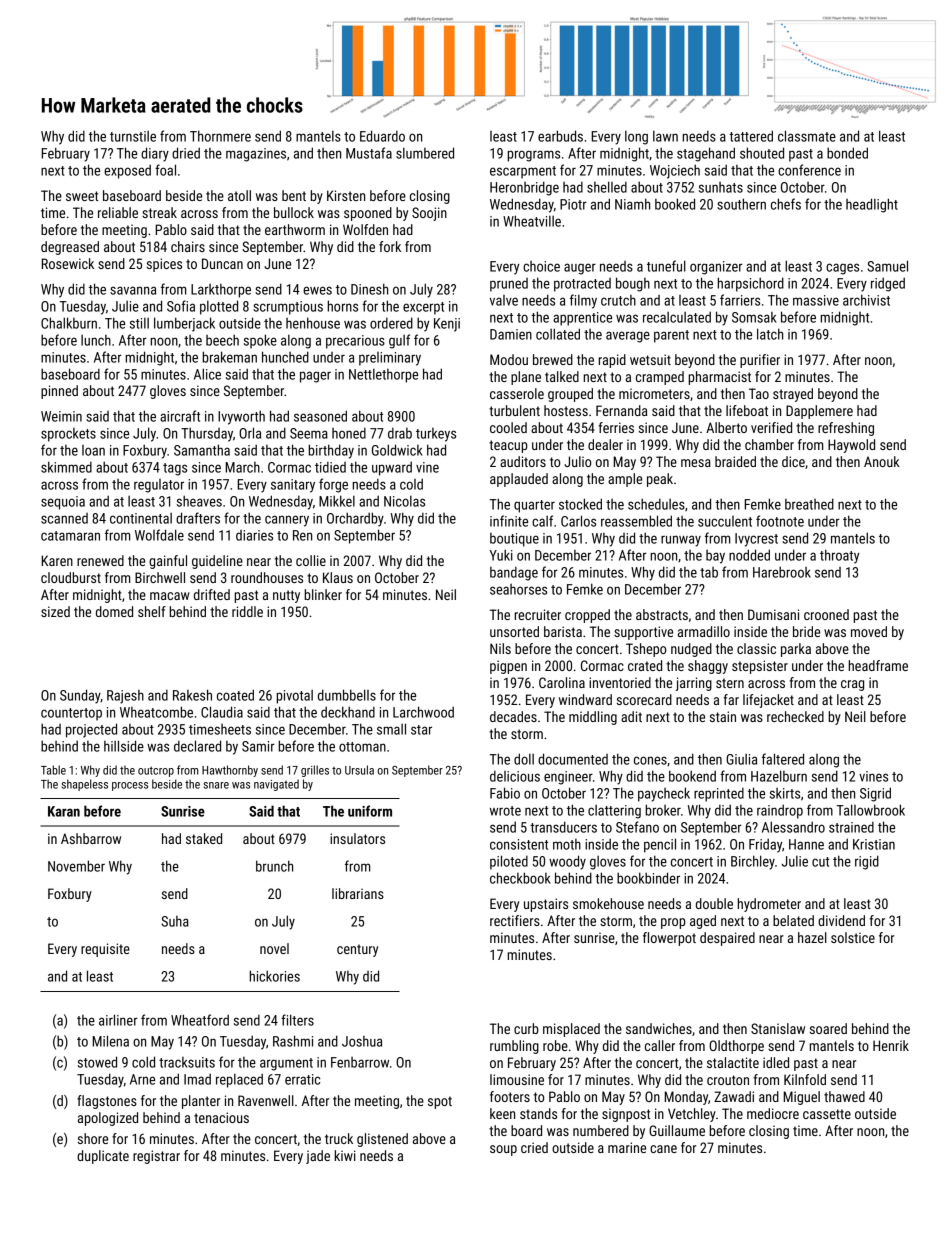 The image size is (952, 1233). Describe the element at coordinates (382, 136) in the screenshot. I see `Eduardo` at that location.
